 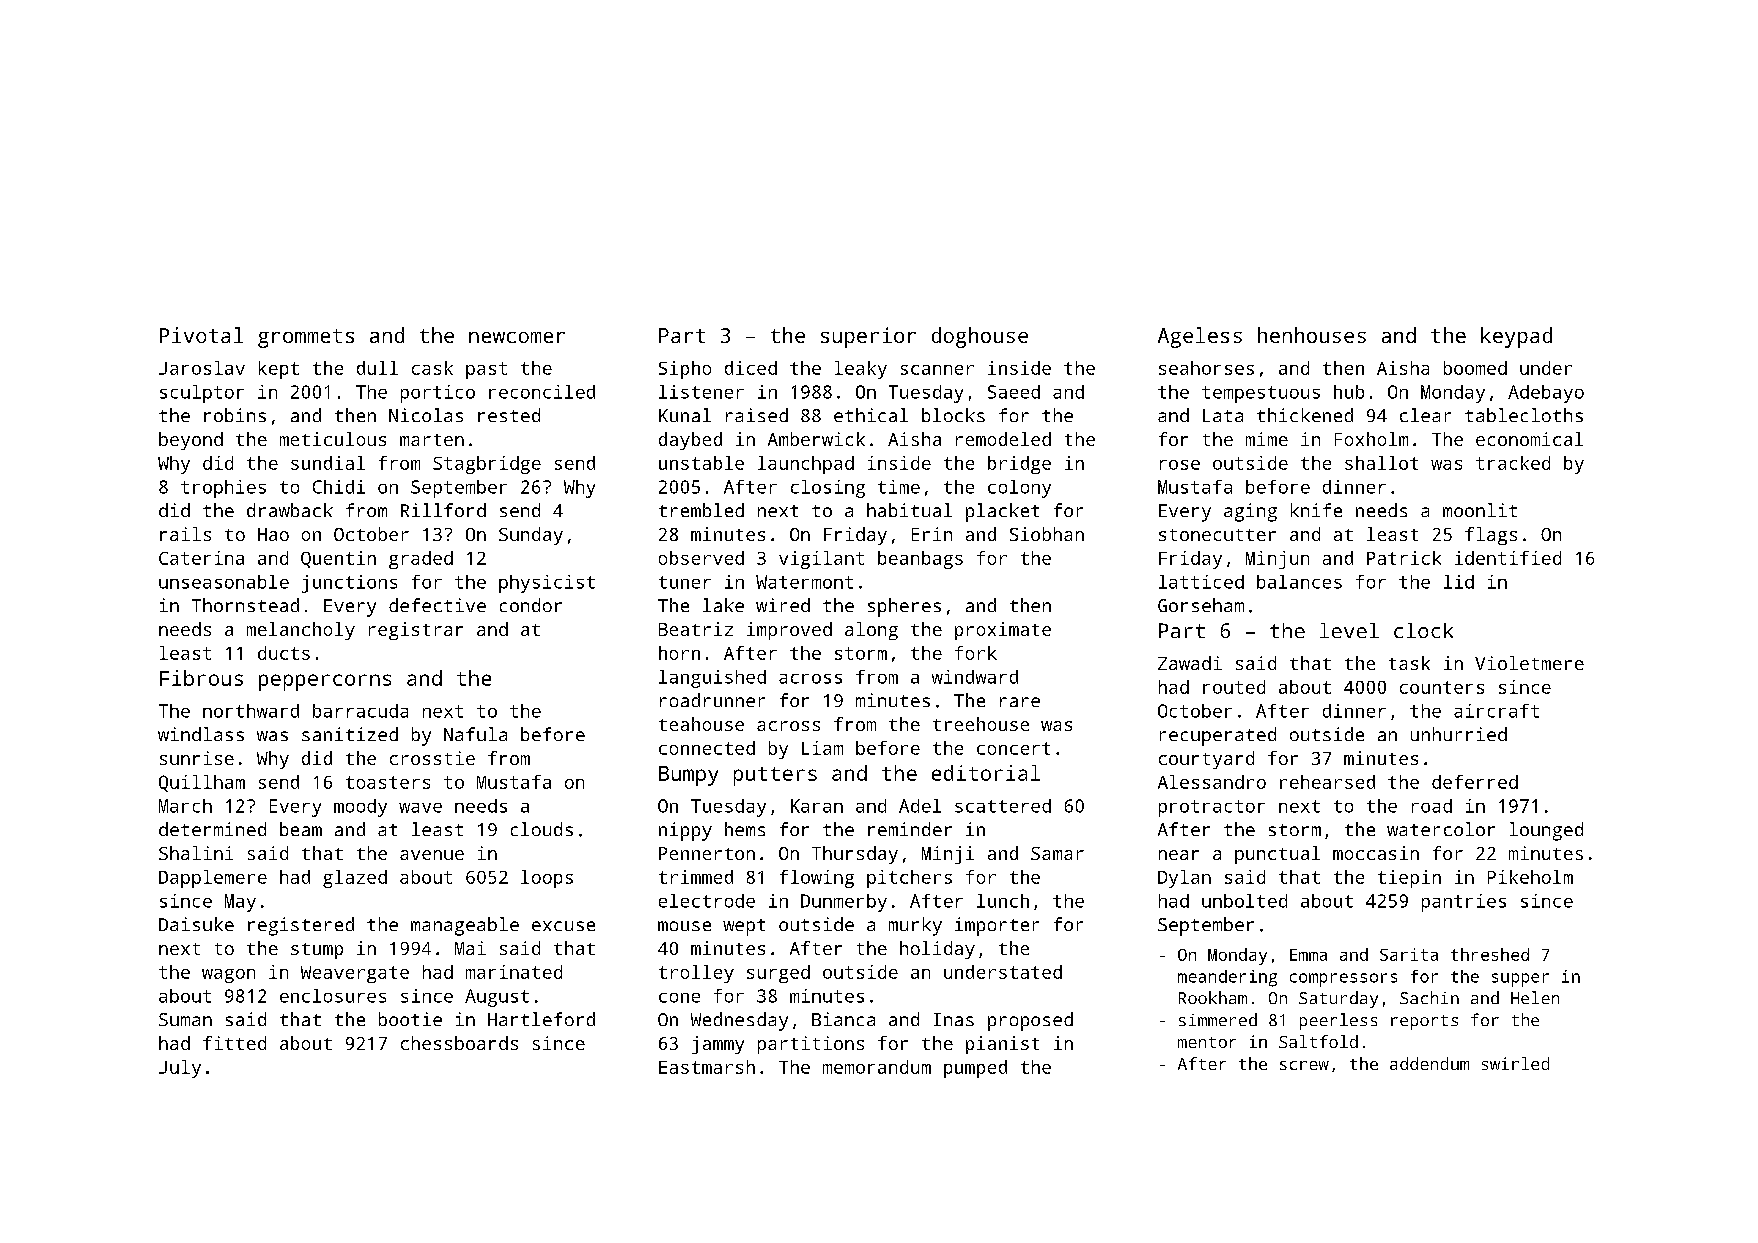 I want to click on reconciled, so click(x=542, y=392).
